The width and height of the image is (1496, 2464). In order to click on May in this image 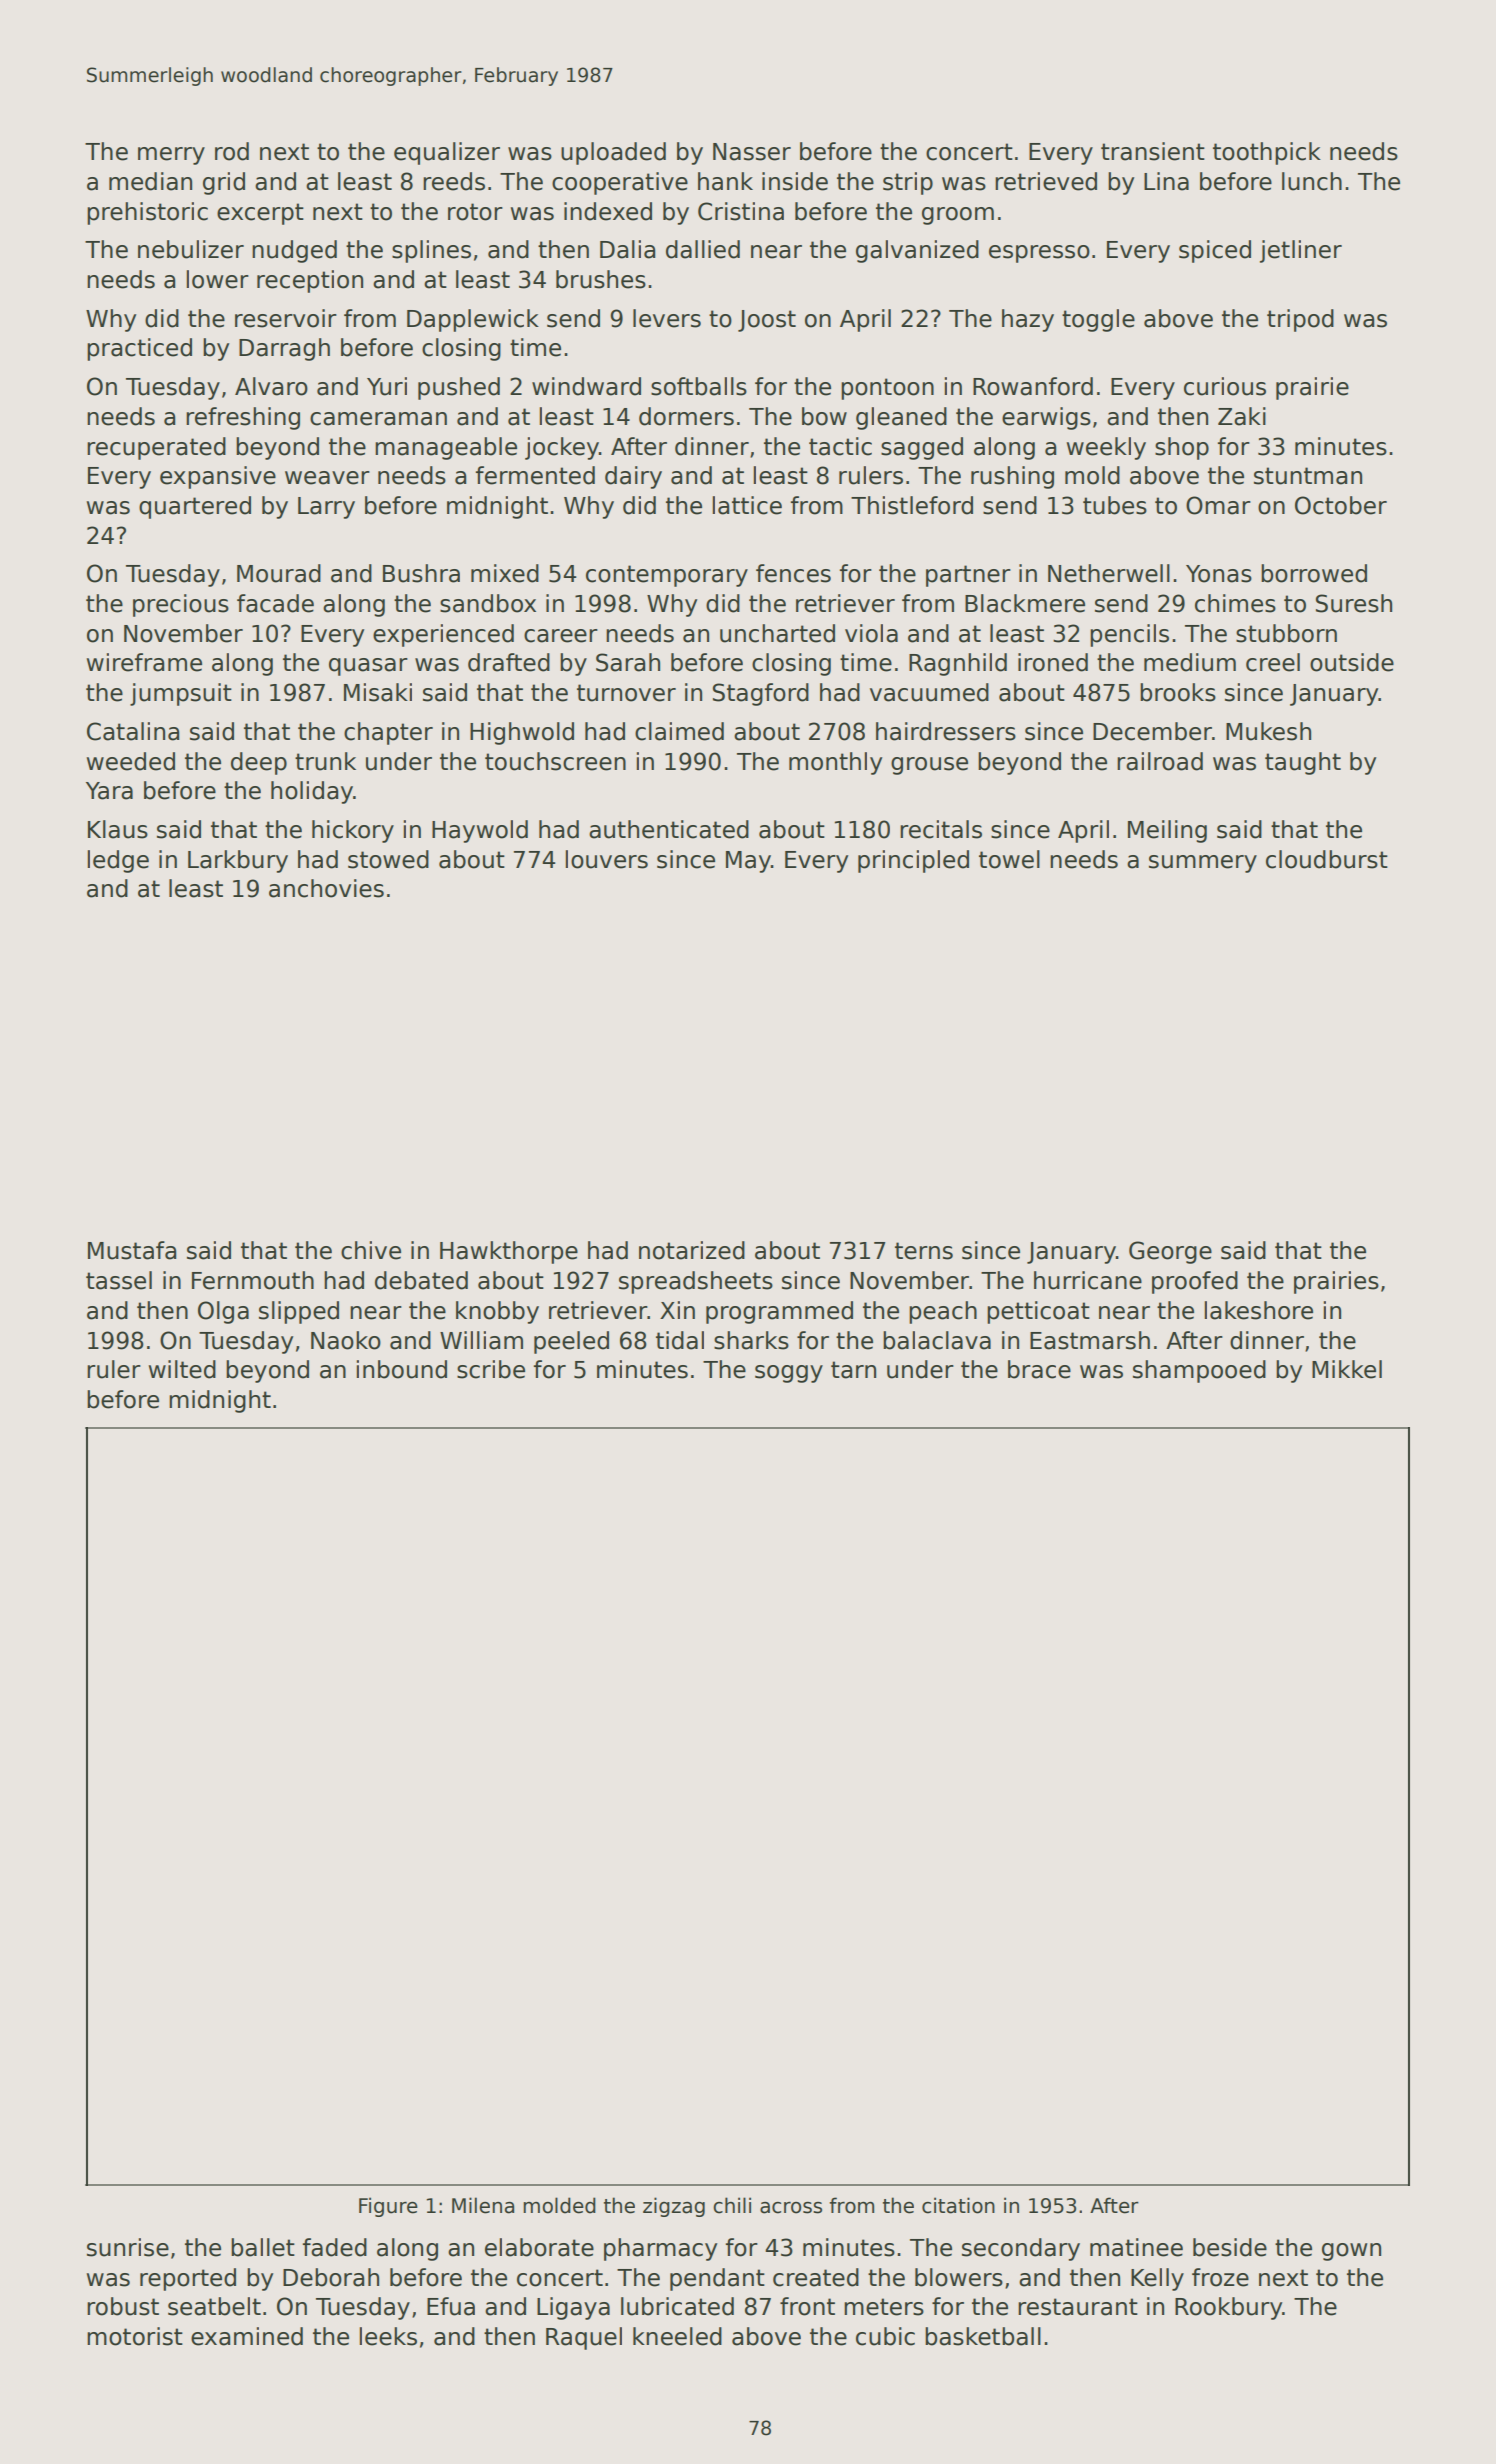, I will do `click(748, 862)`.
